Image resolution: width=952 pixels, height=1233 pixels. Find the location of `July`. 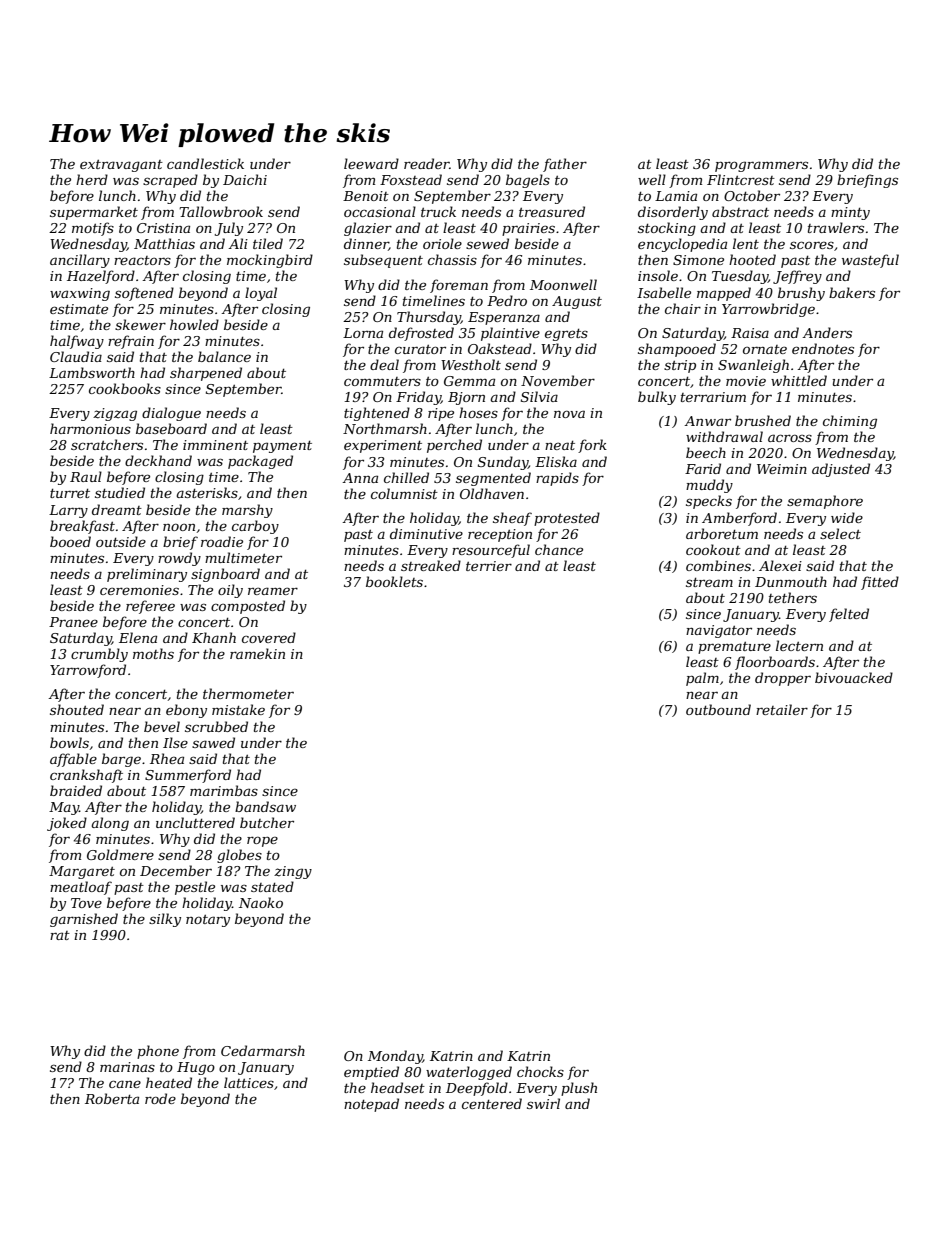

July is located at coordinates (229, 229).
